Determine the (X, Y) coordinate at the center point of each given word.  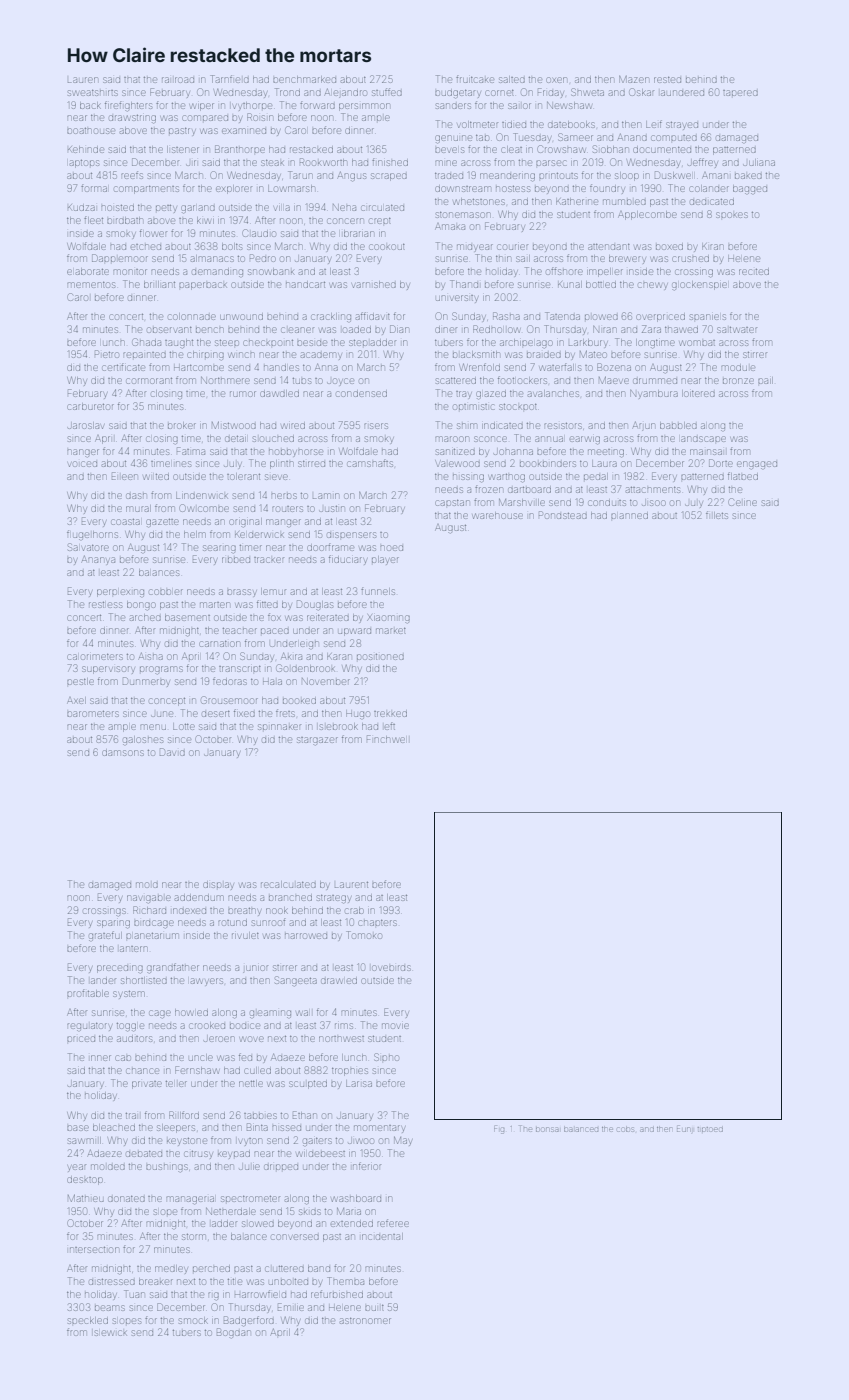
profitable (88, 993)
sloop (627, 176)
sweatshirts (92, 93)
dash (136, 496)
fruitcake (475, 79)
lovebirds (391, 968)
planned (629, 516)
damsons (122, 753)
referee (393, 1223)
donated (126, 1199)
